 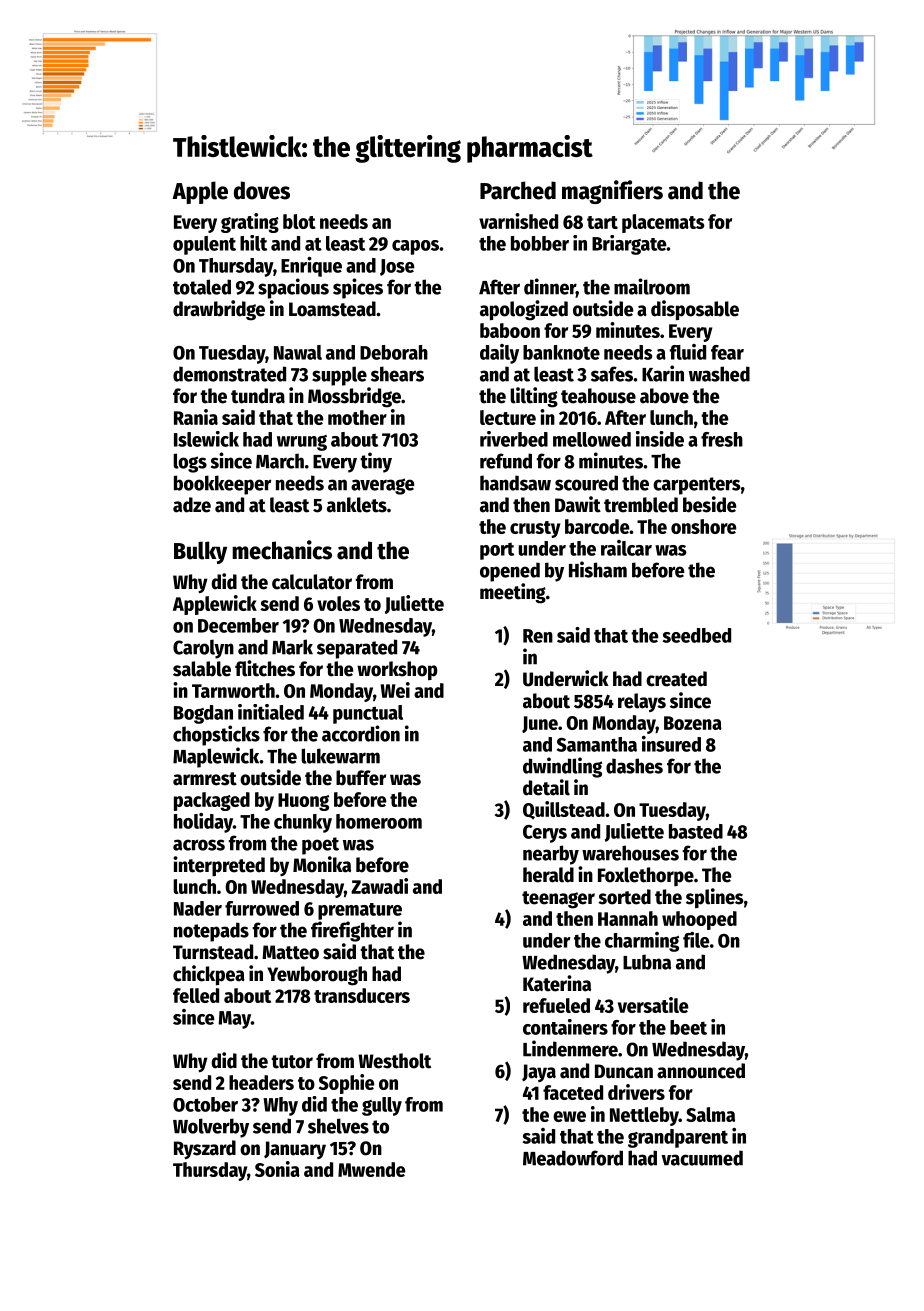 I want to click on packaged, so click(x=212, y=801).
